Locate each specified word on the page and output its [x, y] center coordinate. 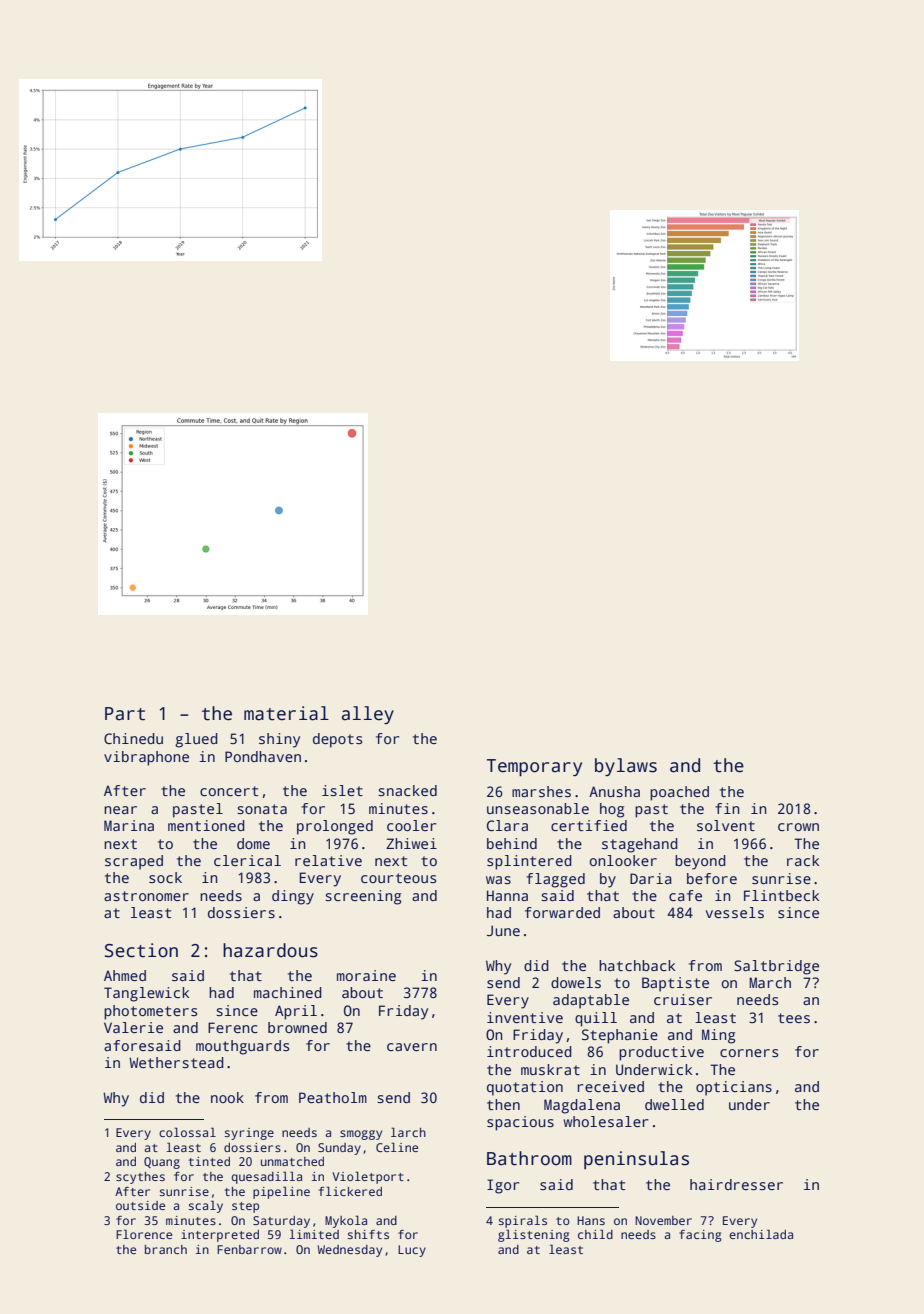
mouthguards [242, 1047]
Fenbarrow [249, 1249]
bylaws [626, 767]
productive [661, 1053]
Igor [503, 1186]
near [120, 810]
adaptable [591, 1001]
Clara [507, 825]
